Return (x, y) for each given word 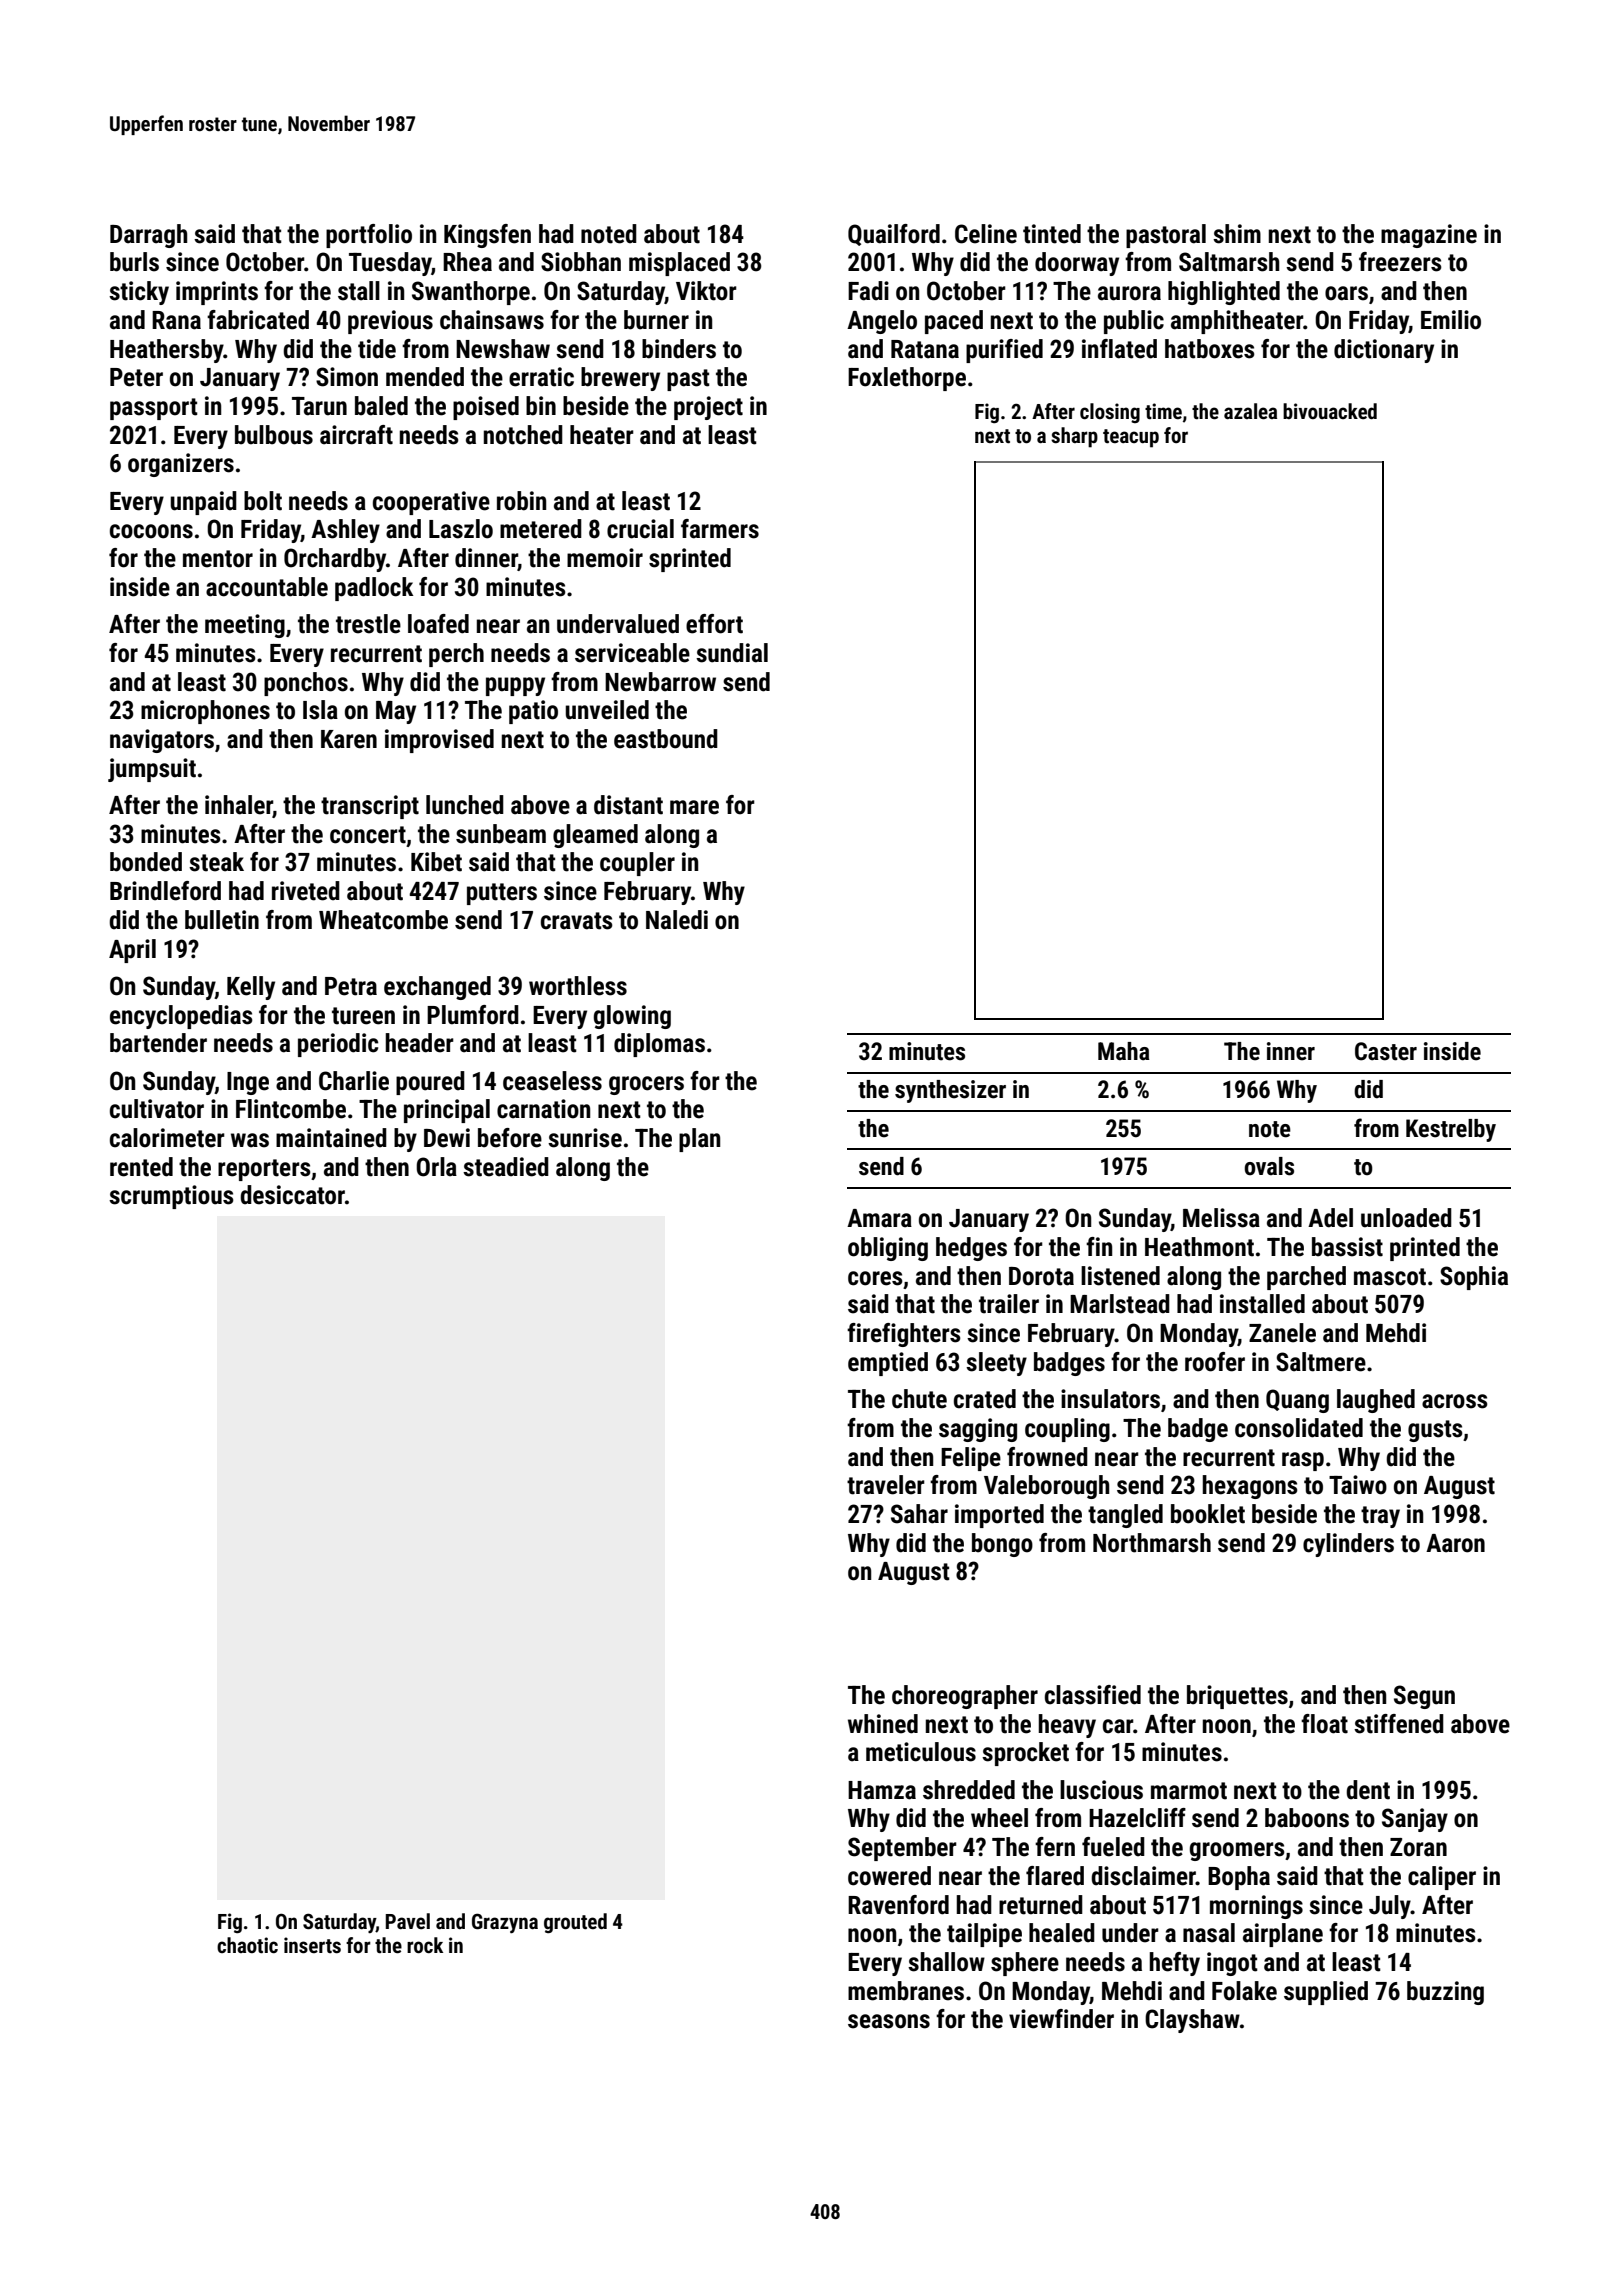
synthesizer (950, 1091)
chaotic (247, 1945)
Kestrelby (1451, 1130)
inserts (312, 1945)
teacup (1131, 438)
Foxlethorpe (907, 379)
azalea (1250, 411)
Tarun (319, 406)
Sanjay (1415, 1820)
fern (1055, 1847)
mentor (218, 559)
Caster (1386, 1051)
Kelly (251, 988)
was (250, 1140)
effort (714, 624)
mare (694, 807)
